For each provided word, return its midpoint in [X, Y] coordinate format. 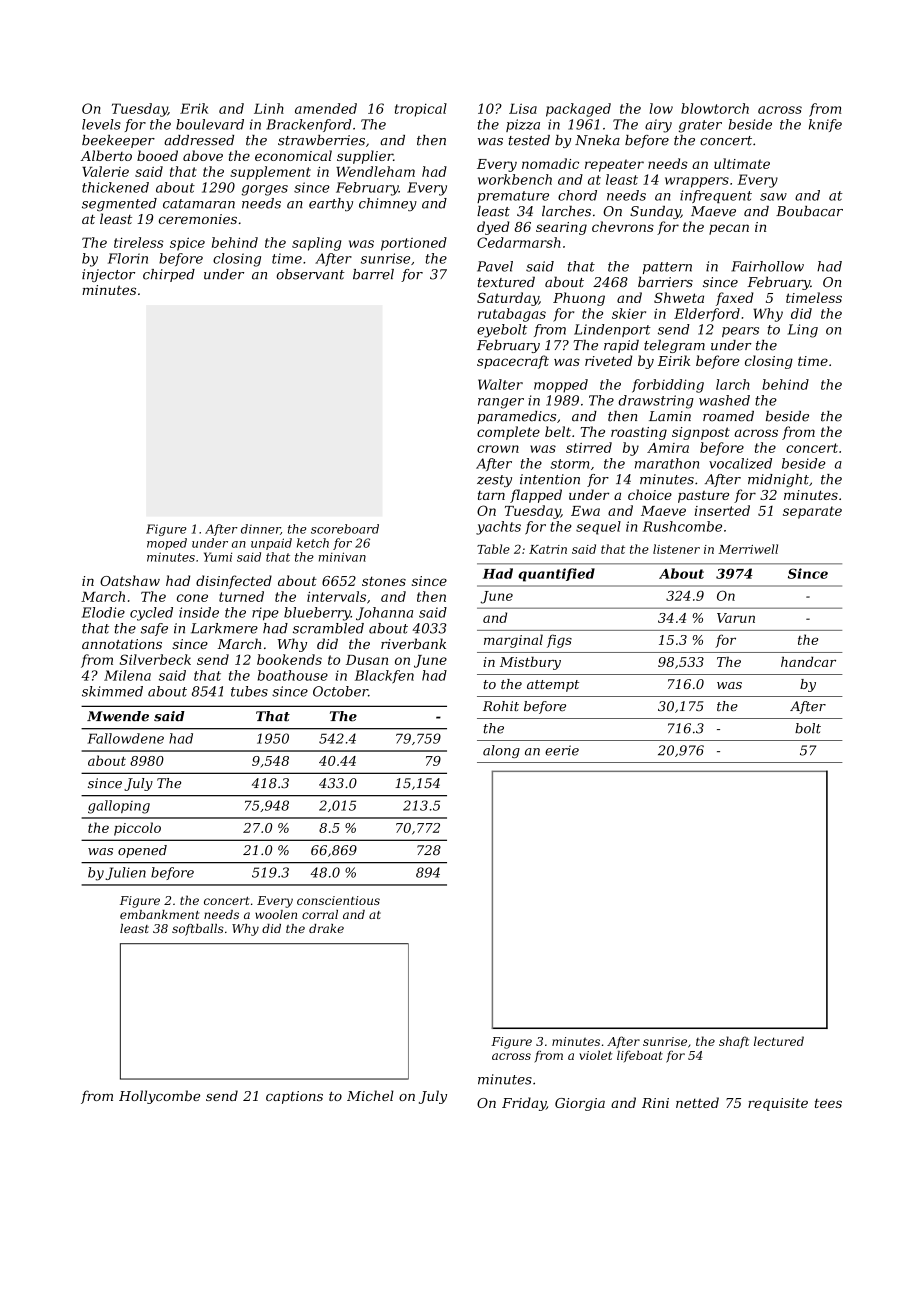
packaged [578, 110]
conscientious [338, 900]
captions [294, 1097]
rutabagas [512, 315]
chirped [169, 275]
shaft [734, 1042]
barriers [665, 281]
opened [142, 851]
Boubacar [809, 211]
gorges [265, 190]
